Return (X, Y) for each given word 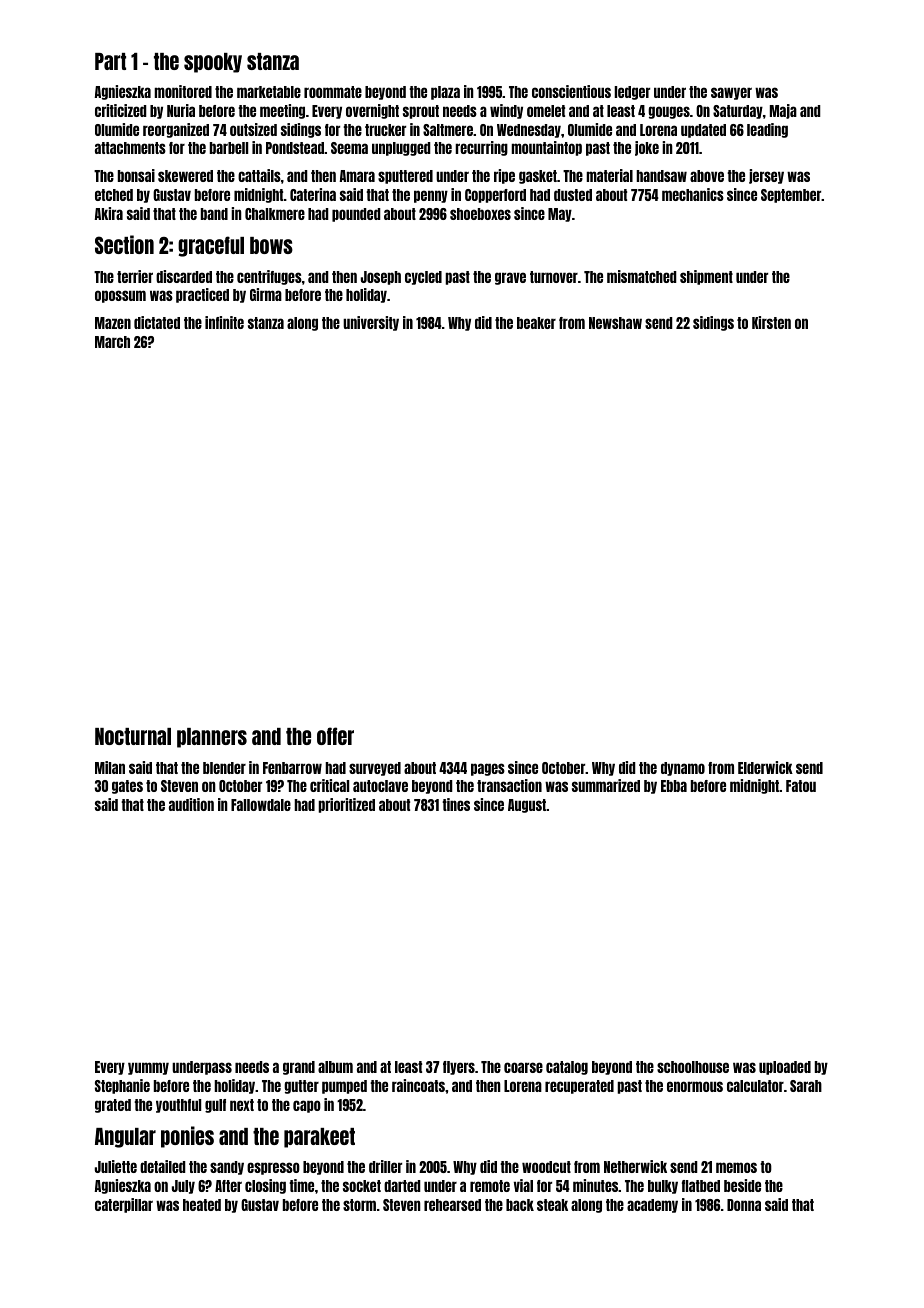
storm (359, 1205)
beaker (536, 323)
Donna (744, 1205)
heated (202, 1205)
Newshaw (615, 323)
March (112, 342)
